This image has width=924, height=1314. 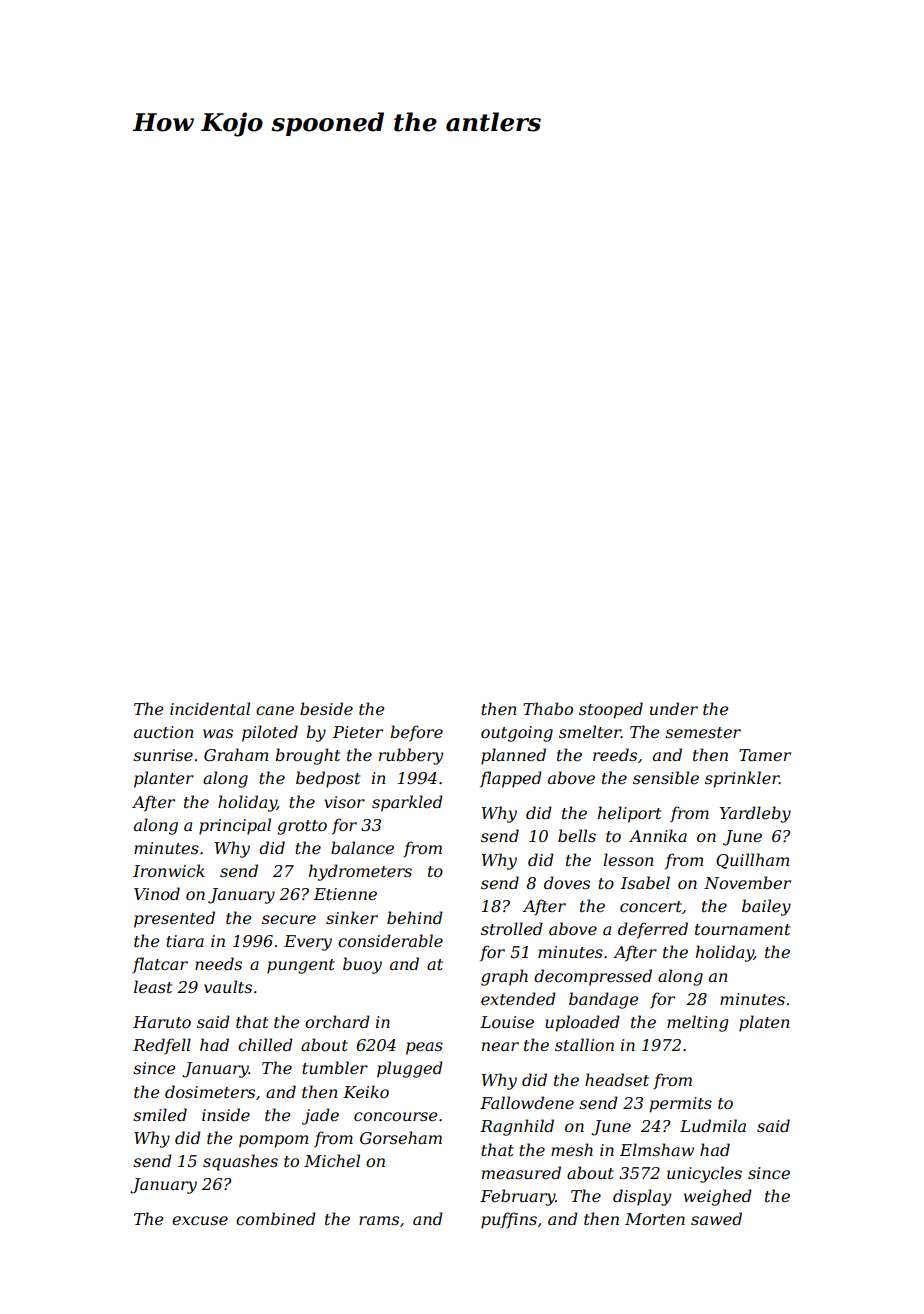 I want to click on measured, so click(x=521, y=1172).
